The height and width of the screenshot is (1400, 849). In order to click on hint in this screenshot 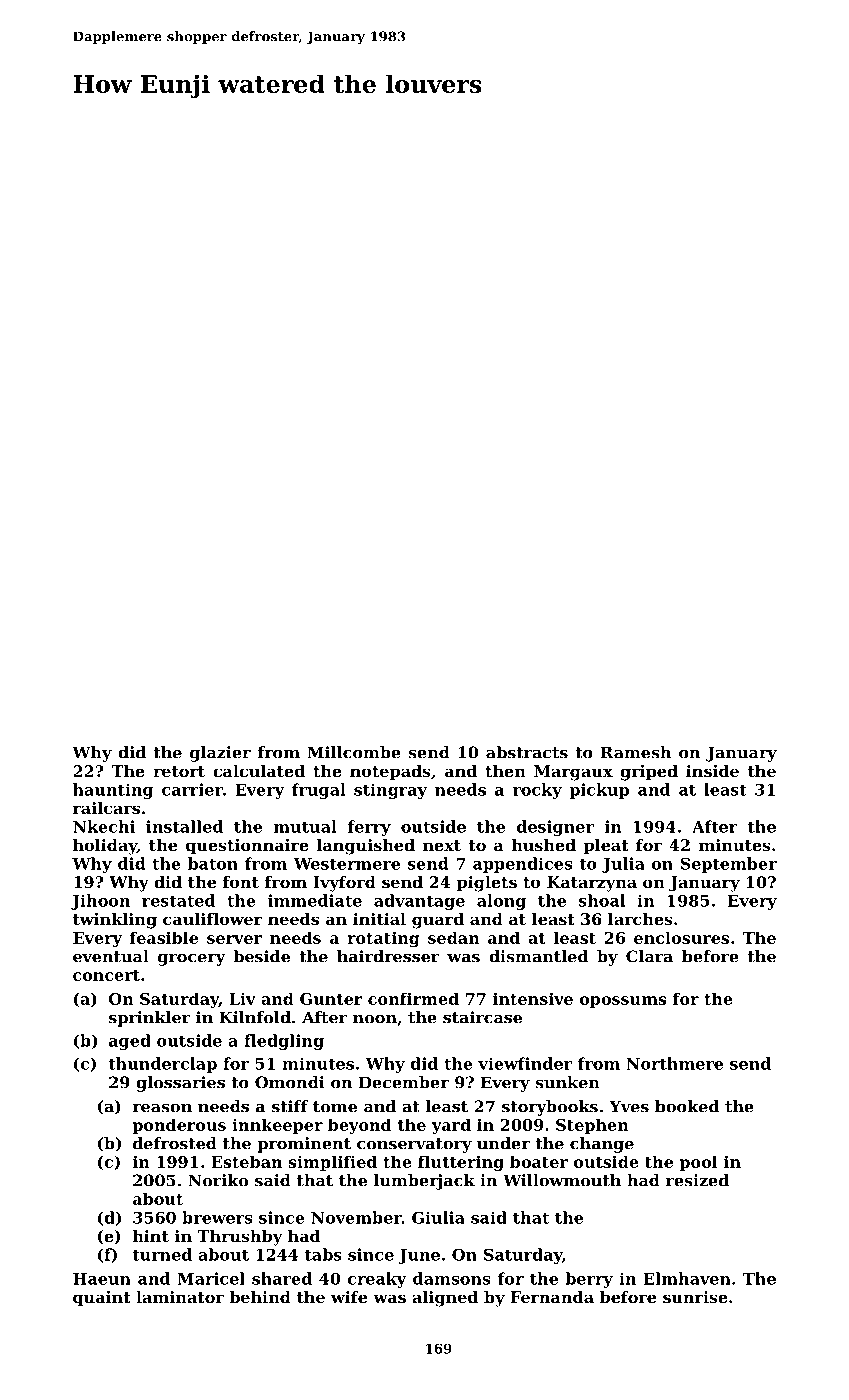, I will do `click(151, 1236)`.
